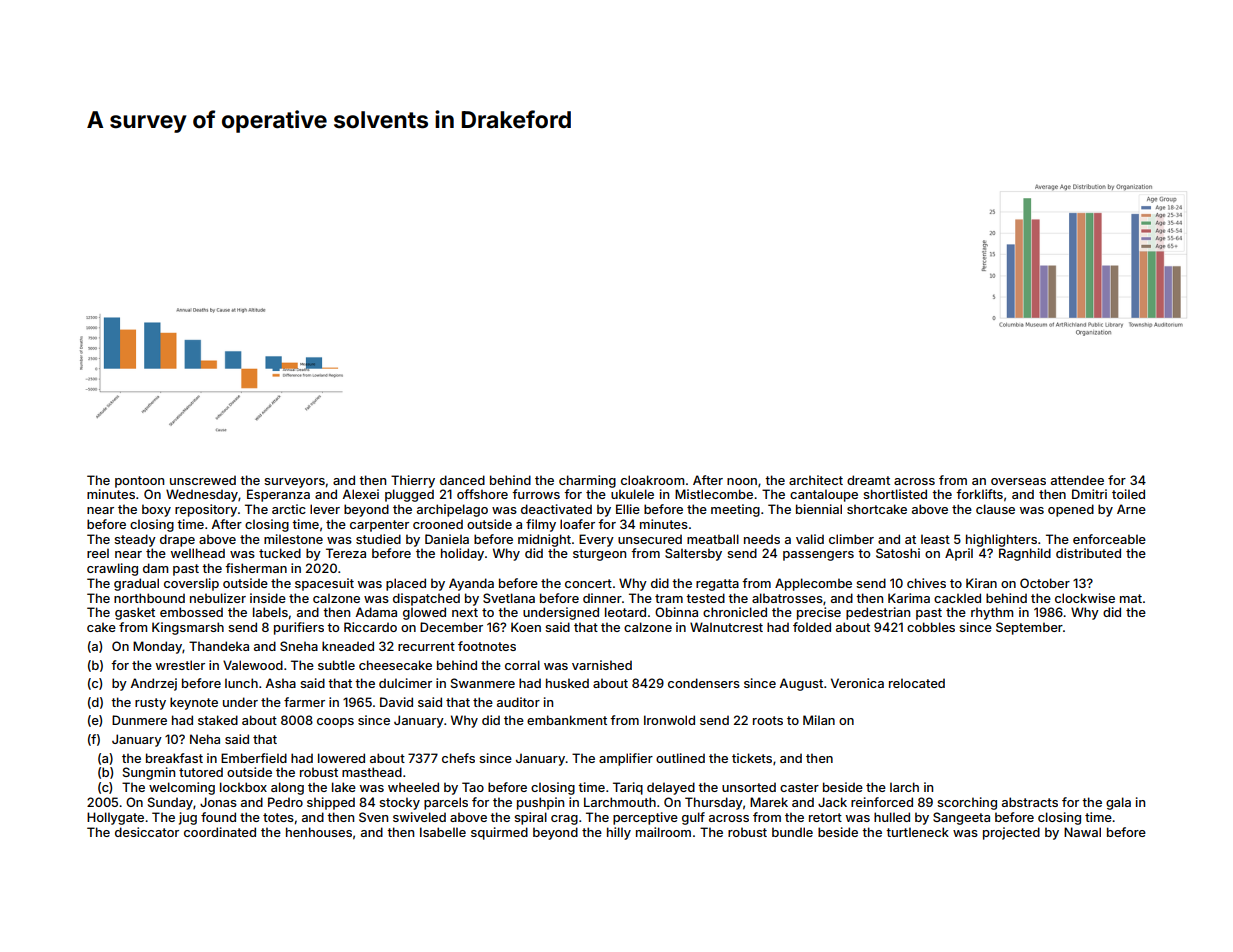 The width and height of the screenshot is (1233, 952). What do you see at coordinates (462, 554) in the screenshot?
I see `holiday` at bounding box center [462, 554].
